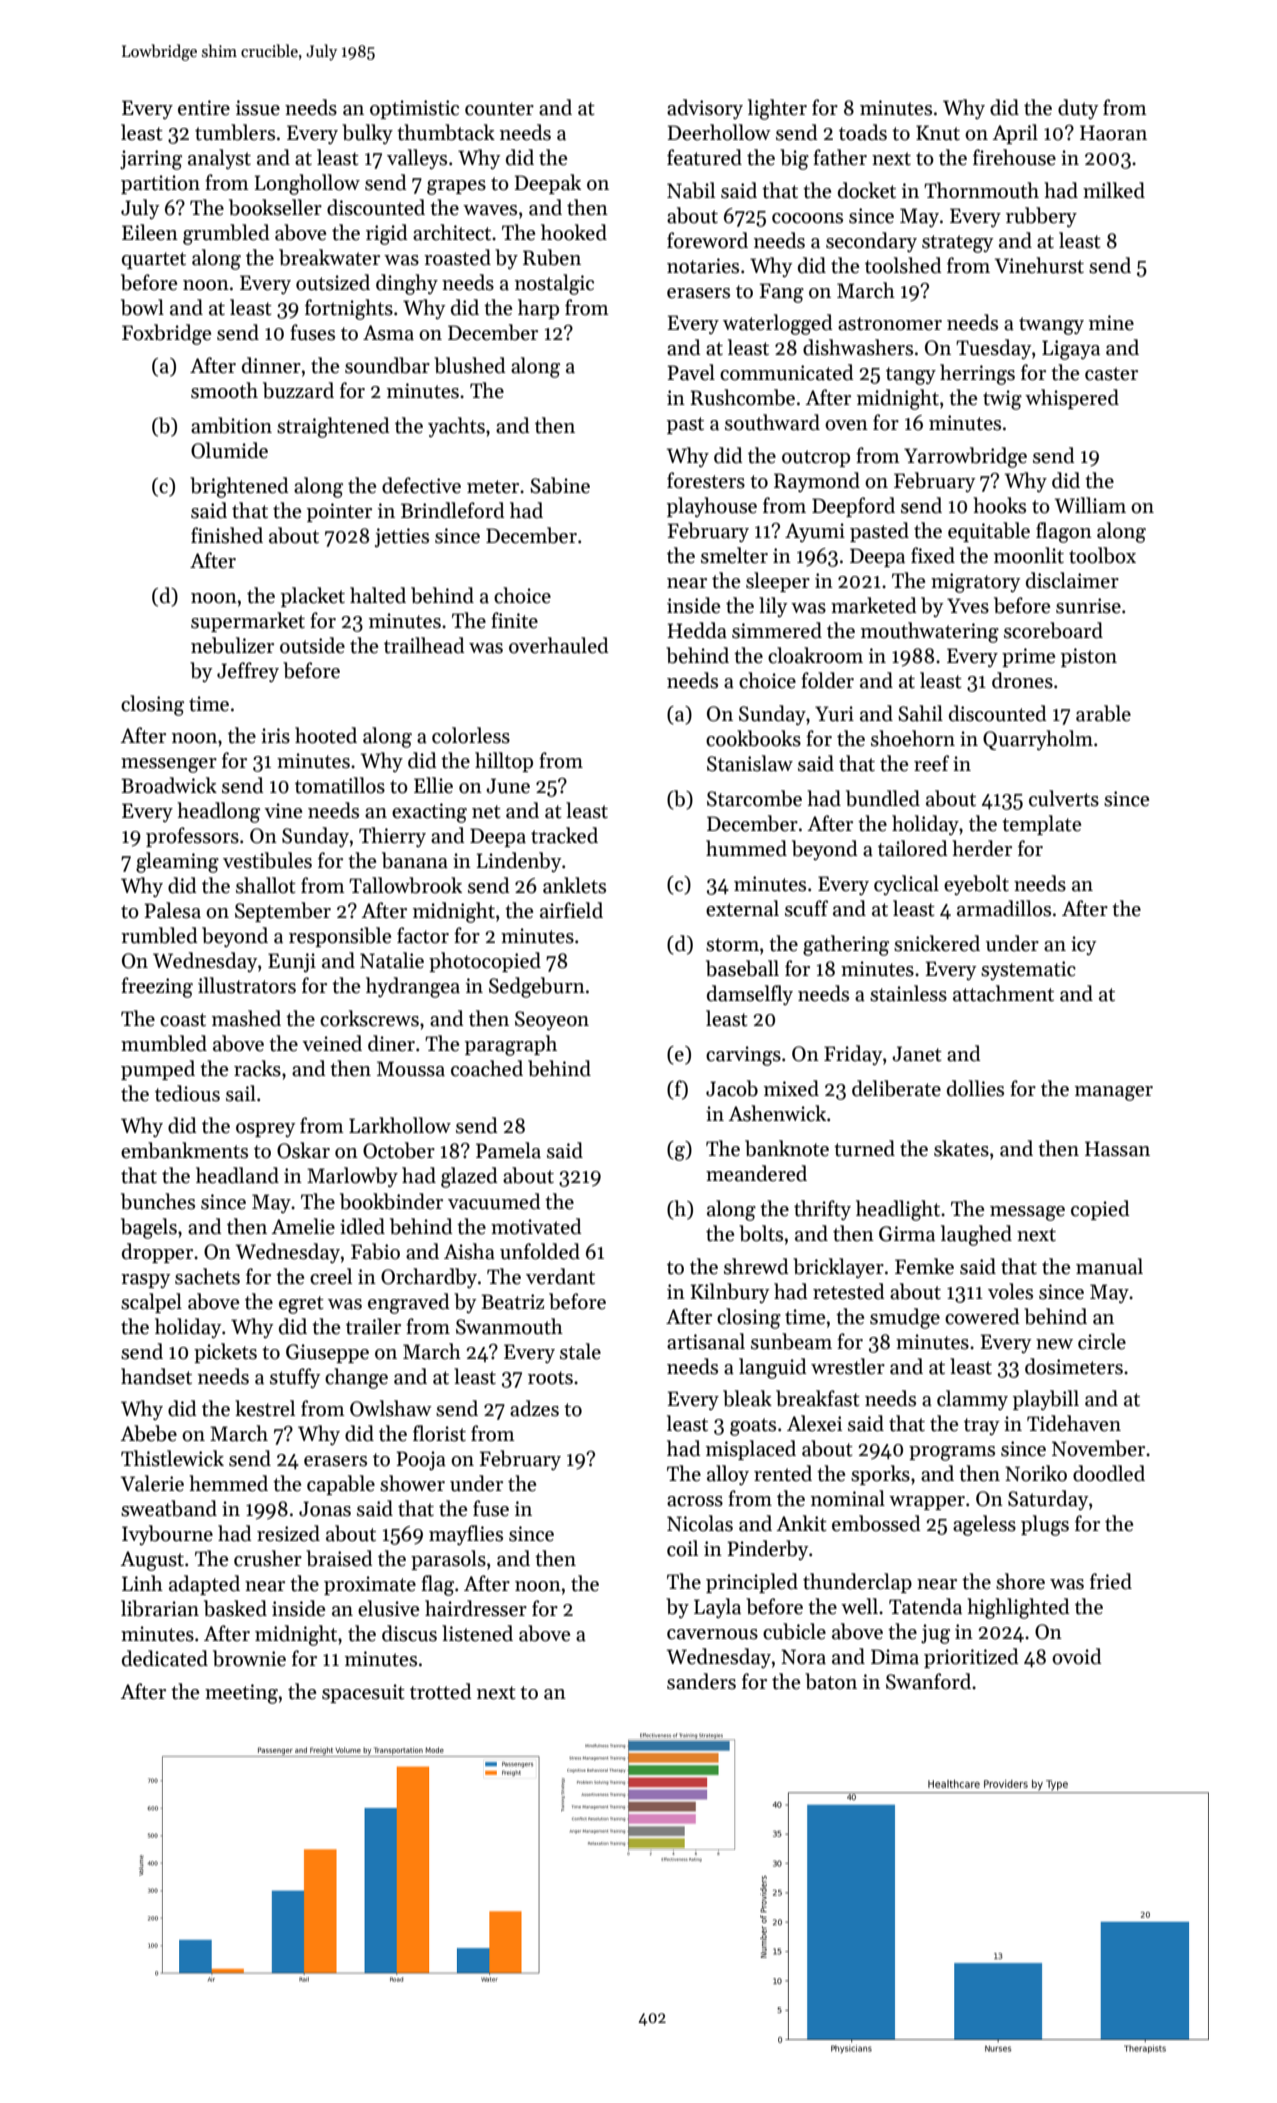 The image size is (1277, 2103). What do you see at coordinates (938, 133) in the document?
I see `Knut` at bounding box center [938, 133].
